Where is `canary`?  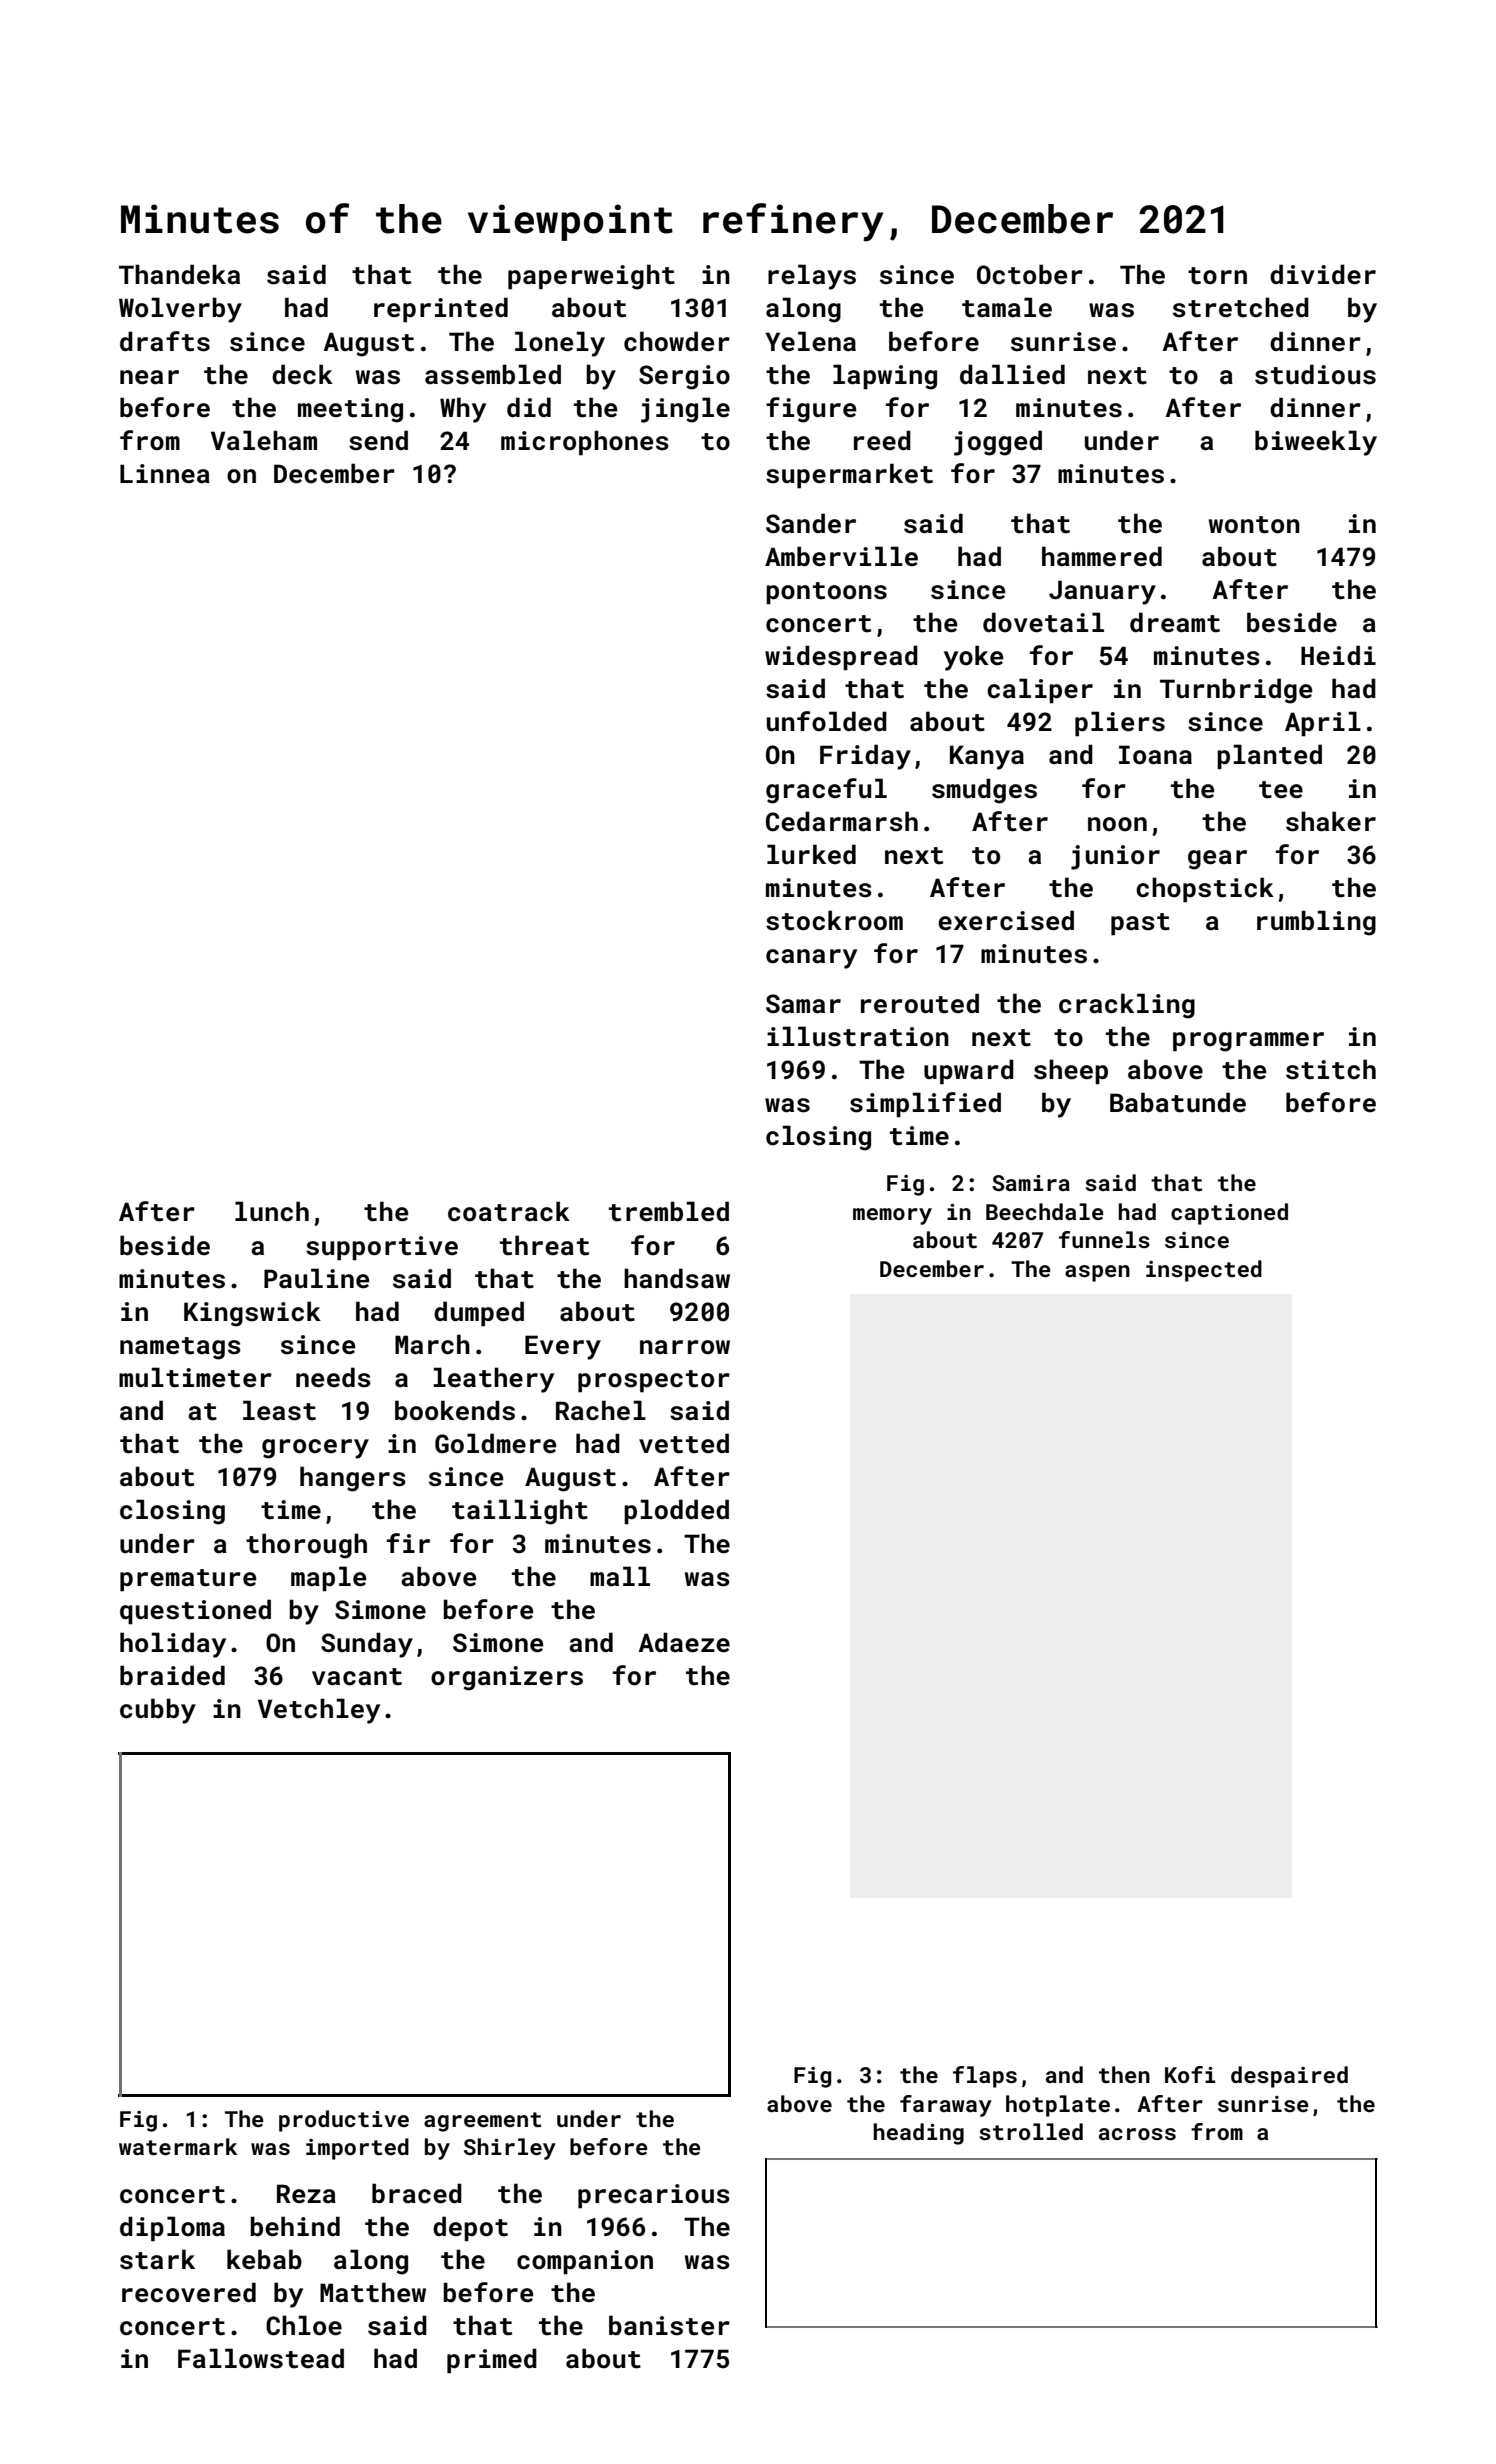 canary is located at coordinates (811, 959).
